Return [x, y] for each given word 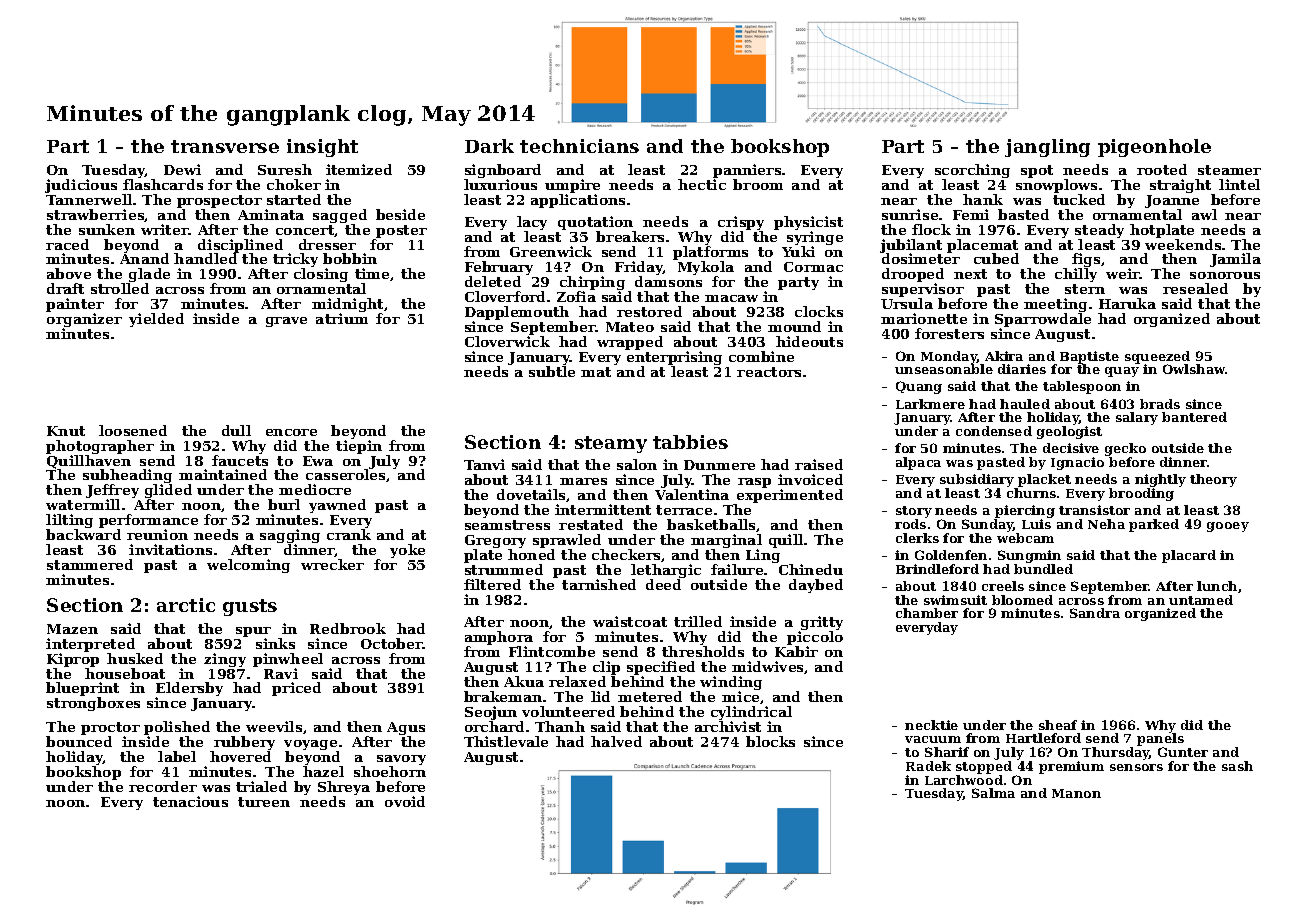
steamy [611, 444]
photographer [100, 447]
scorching [972, 171]
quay [1122, 372]
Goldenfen [951, 555]
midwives [768, 667]
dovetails [531, 494]
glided [168, 492]
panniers [747, 171]
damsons [668, 281]
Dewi [182, 169]
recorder [163, 786]
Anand [144, 259]
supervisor [923, 291]
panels [1160, 739]
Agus [406, 729]
